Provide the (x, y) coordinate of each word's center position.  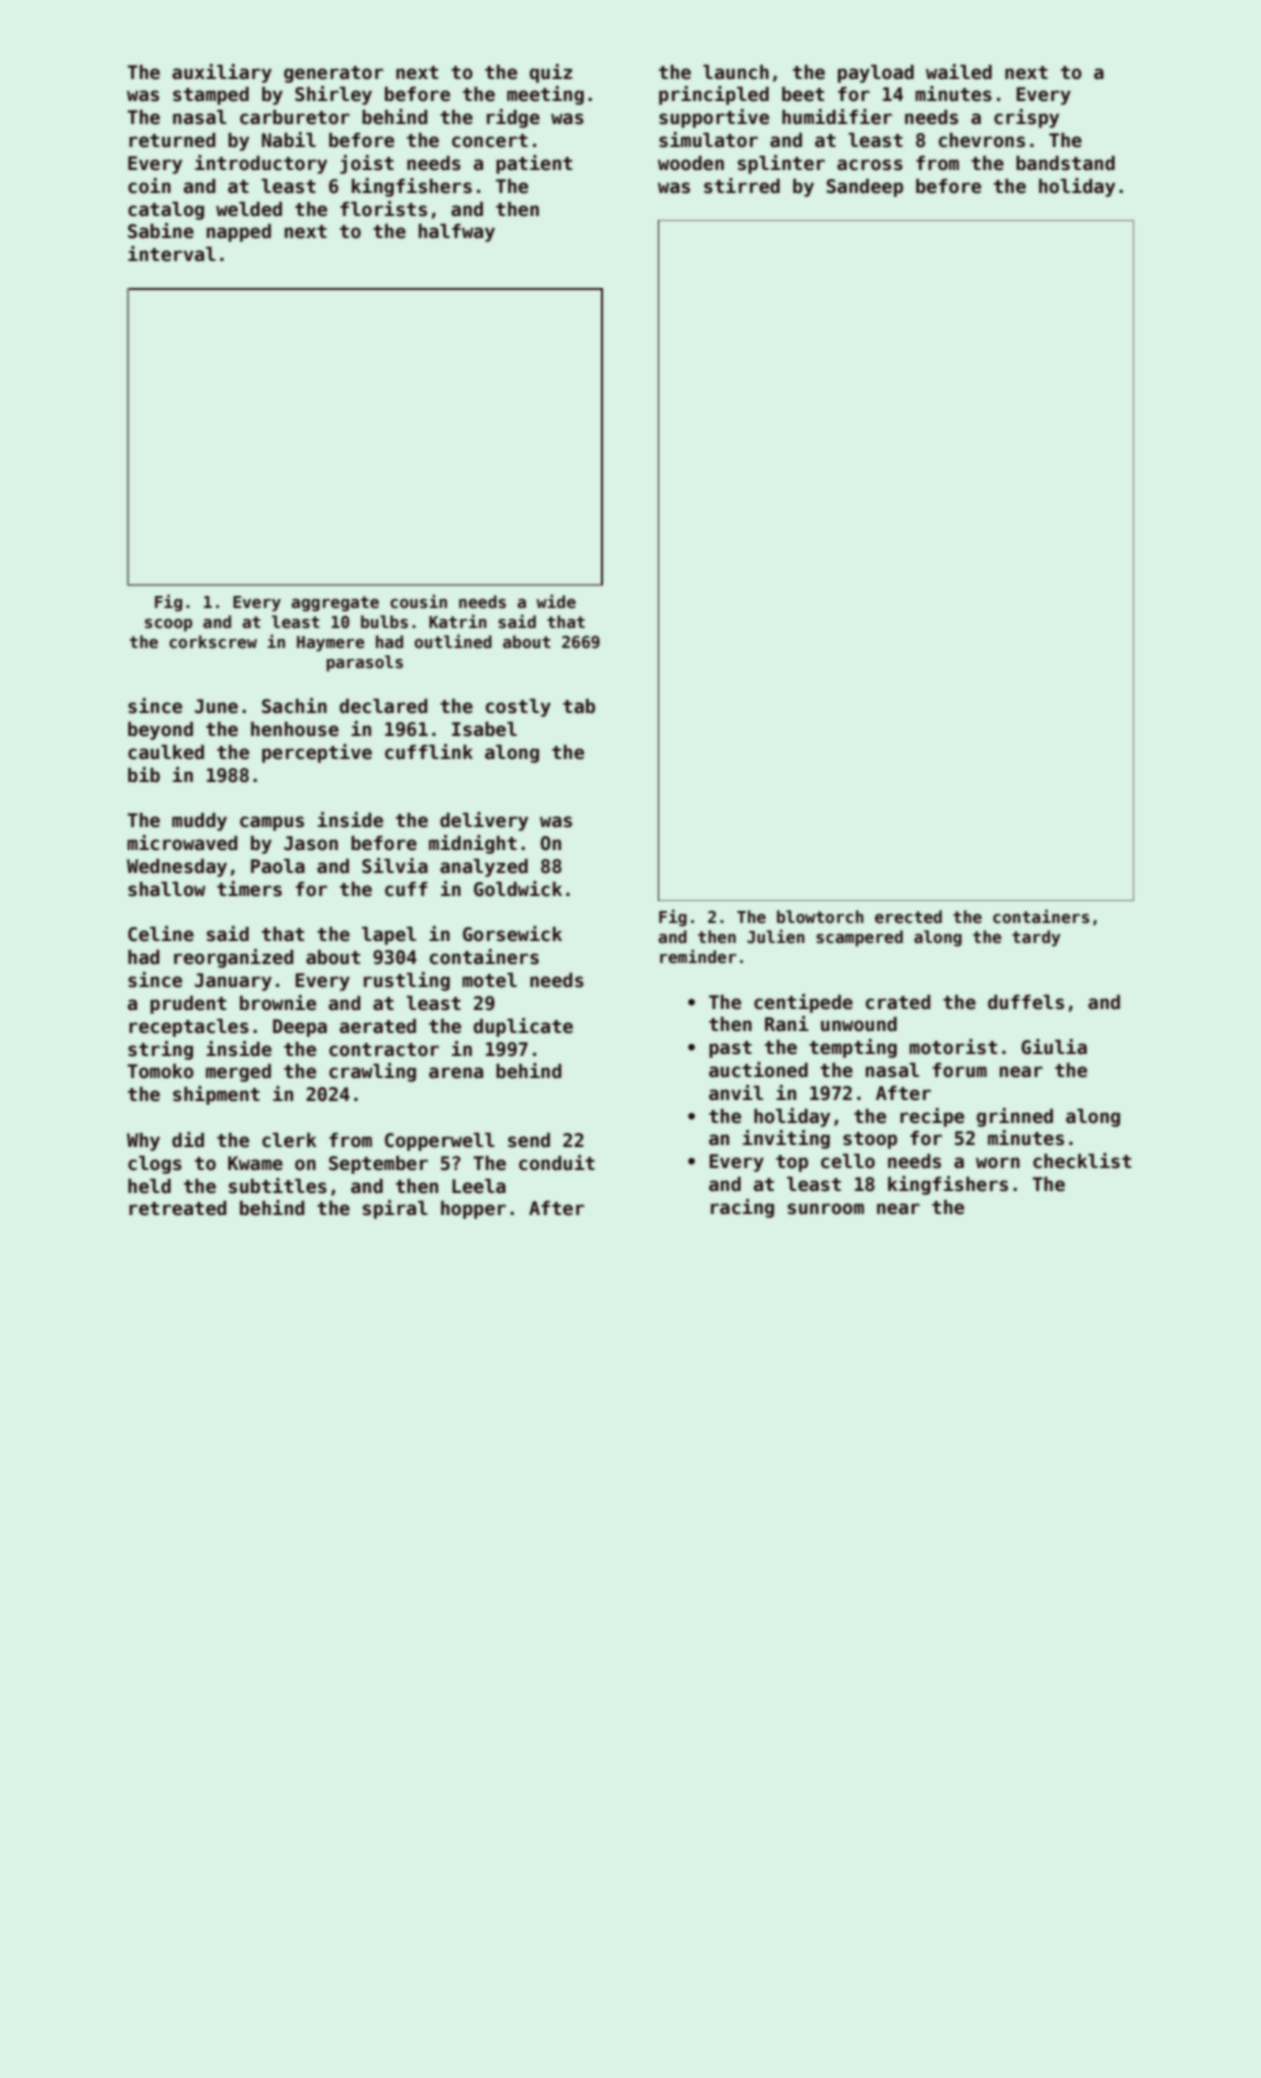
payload (876, 74)
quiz (550, 73)
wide (556, 601)
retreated (178, 1208)
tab (579, 706)
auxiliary (222, 73)
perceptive (317, 753)
